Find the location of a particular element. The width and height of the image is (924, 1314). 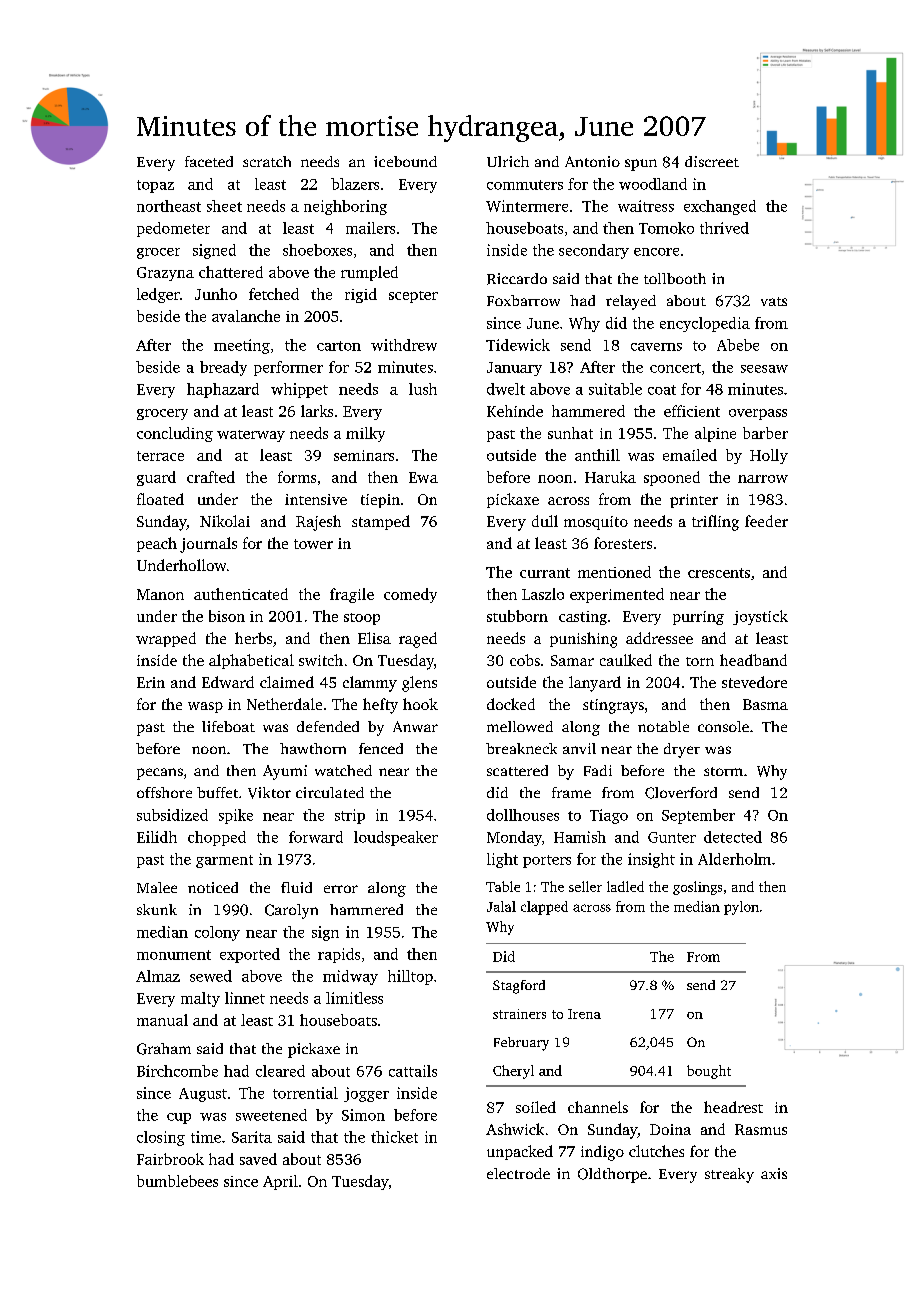

Tiago is located at coordinates (609, 816).
